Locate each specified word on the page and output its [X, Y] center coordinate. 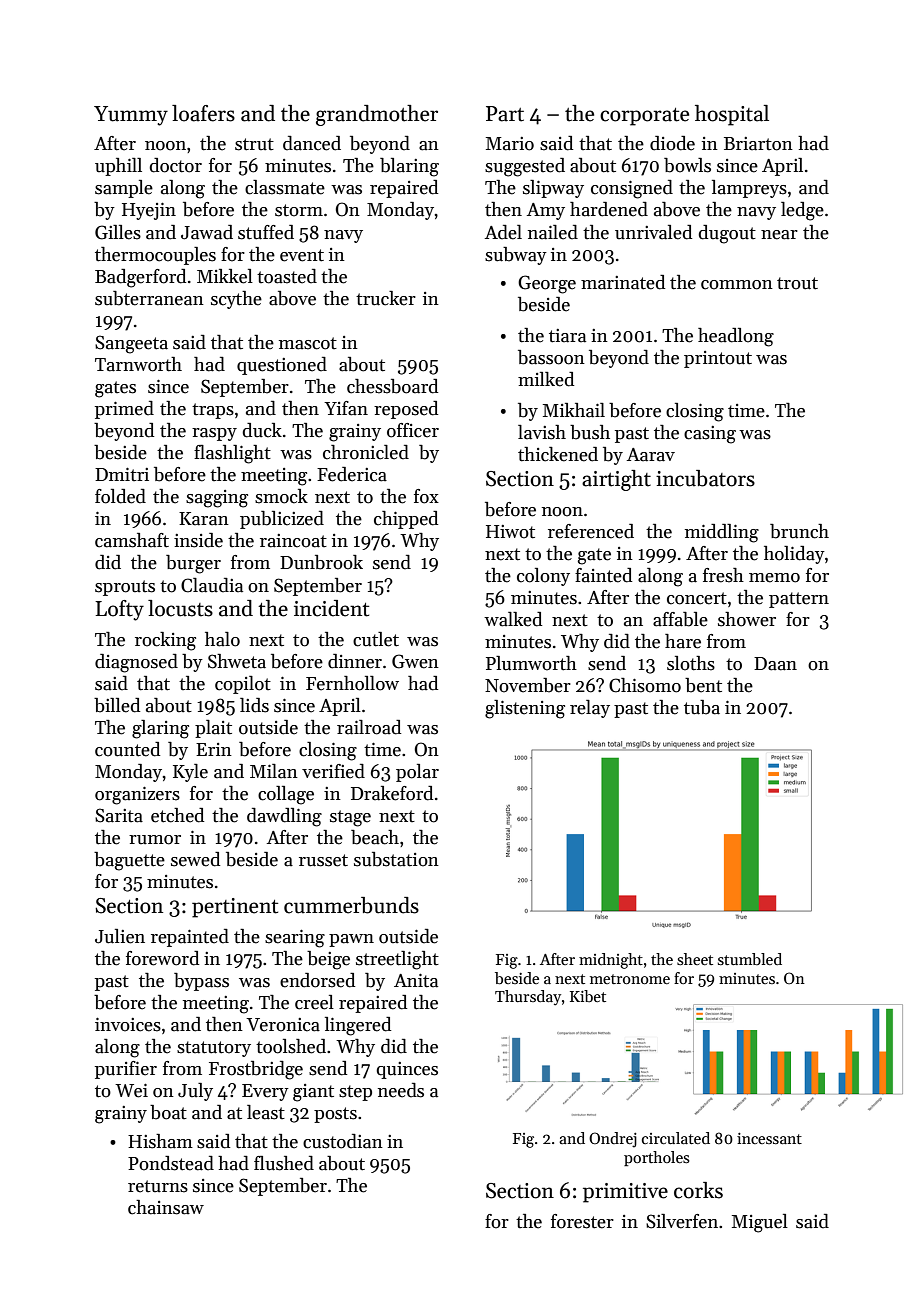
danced [312, 143]
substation [396, 859]
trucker [386, 298]
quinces [407, 1070]
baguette [129, 861]
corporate [644, 117]
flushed [284, 1163]
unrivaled [653, 232]
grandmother [377, 115]
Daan [775, 664]
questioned [282, 366]
